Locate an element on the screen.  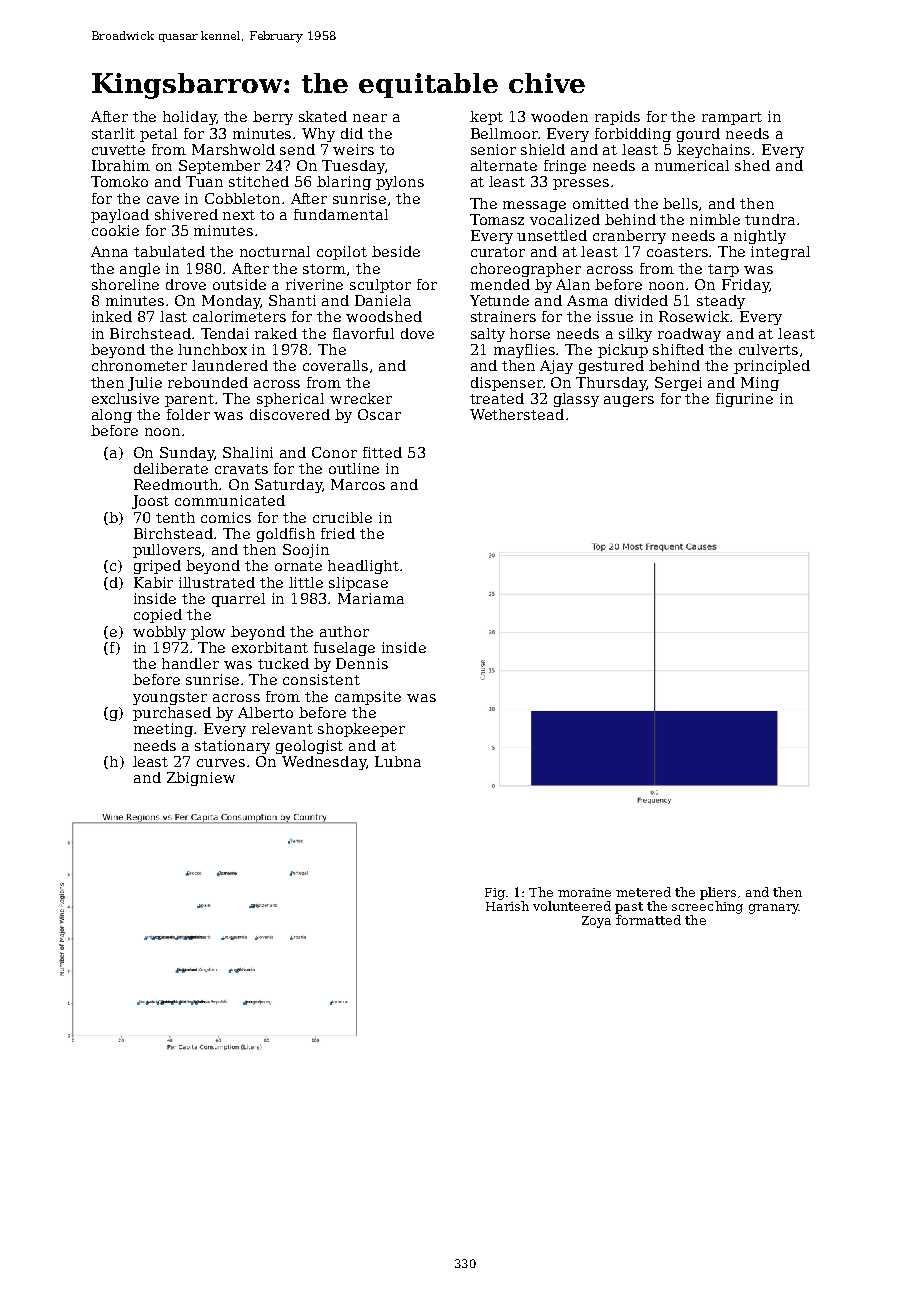
crucible is located at coordinates (342, 517).
